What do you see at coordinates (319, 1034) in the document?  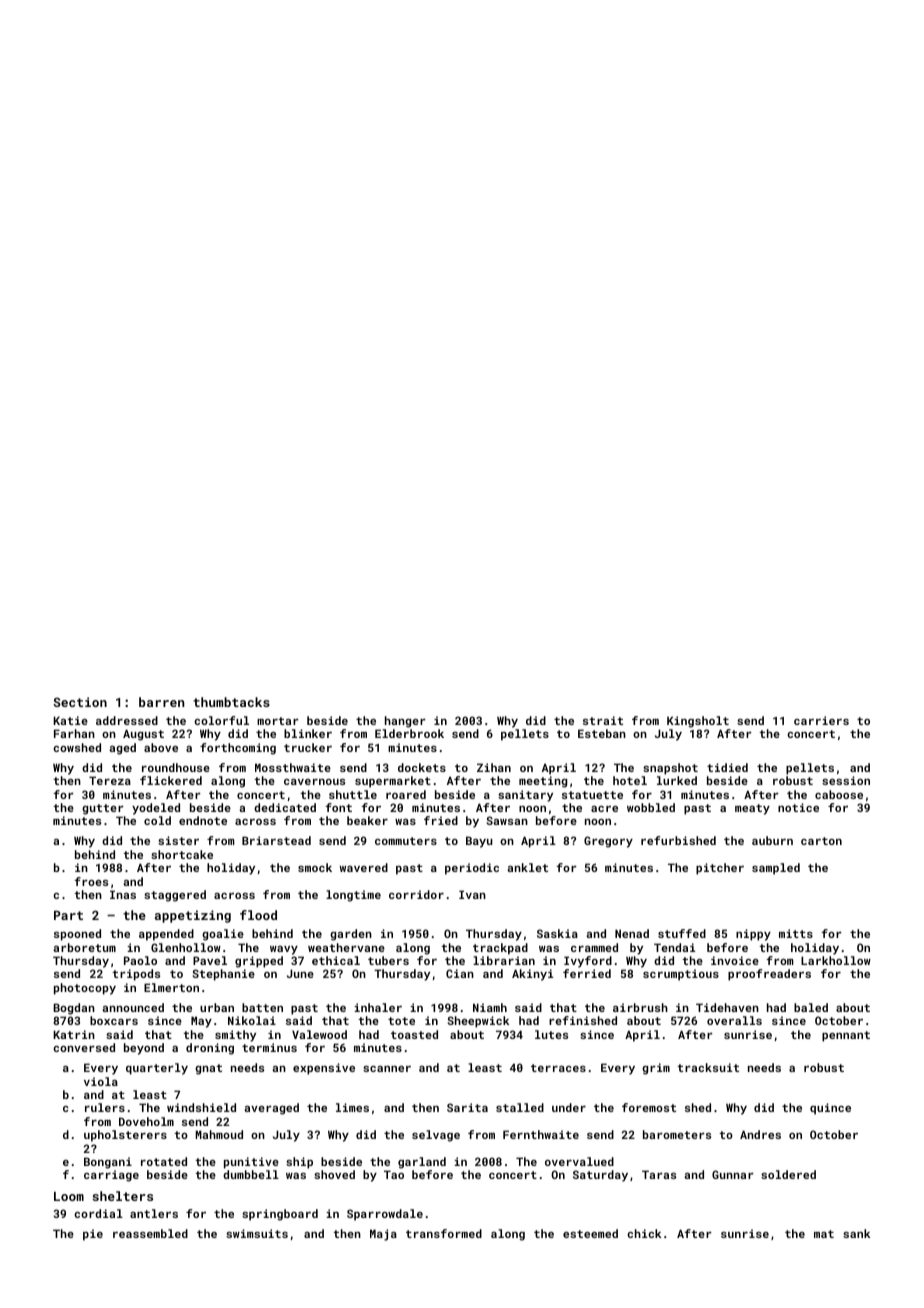 I see `Valewood` at bounding box center [319, 1034].
